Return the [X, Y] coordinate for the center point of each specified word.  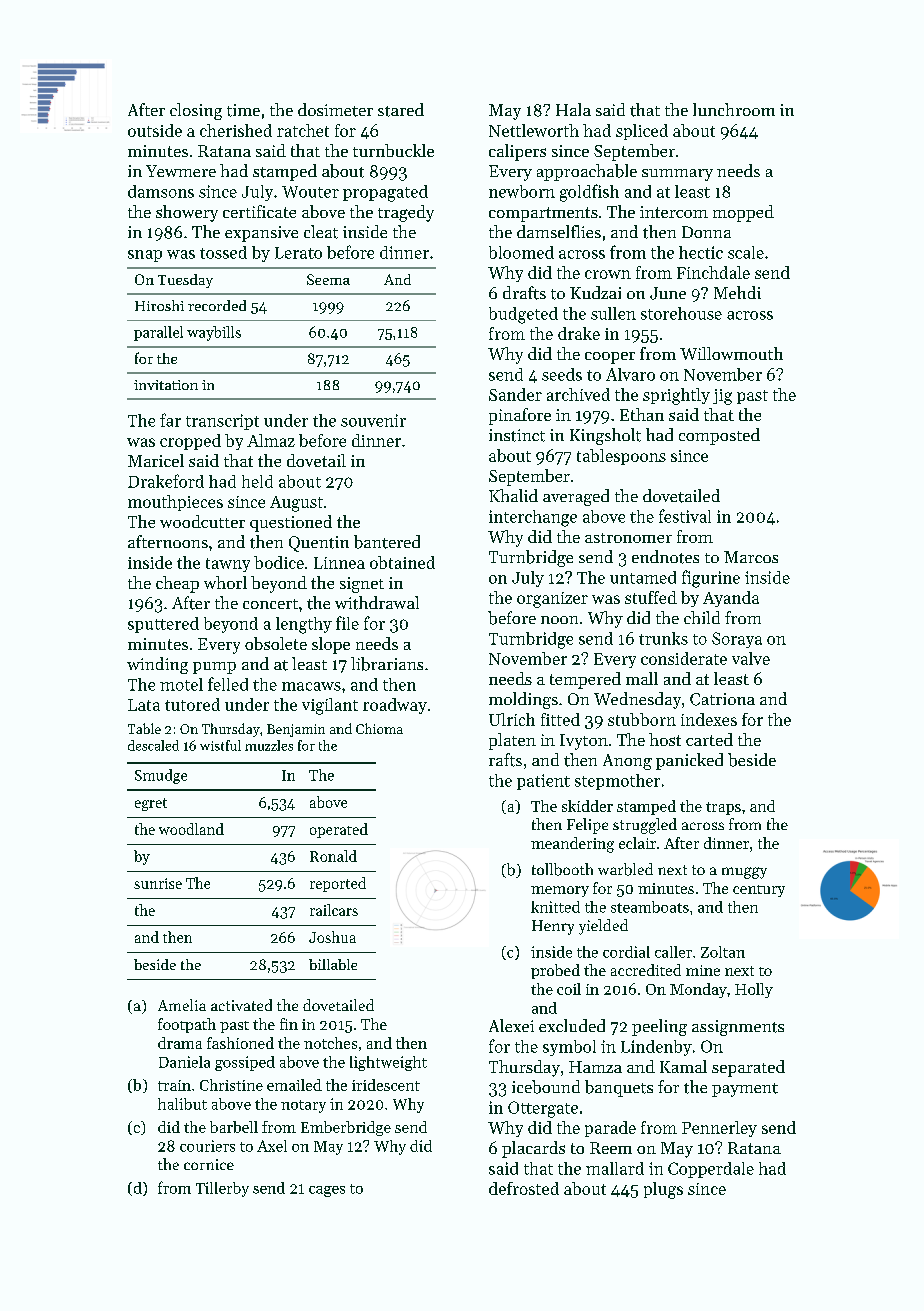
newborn [522, 191]
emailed [294, 1085]
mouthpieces [175, 503]
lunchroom [734, 109]
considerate [684, 658]
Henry [553, 927]
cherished [236, 130]
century [759, 891]
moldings [523, 700]
